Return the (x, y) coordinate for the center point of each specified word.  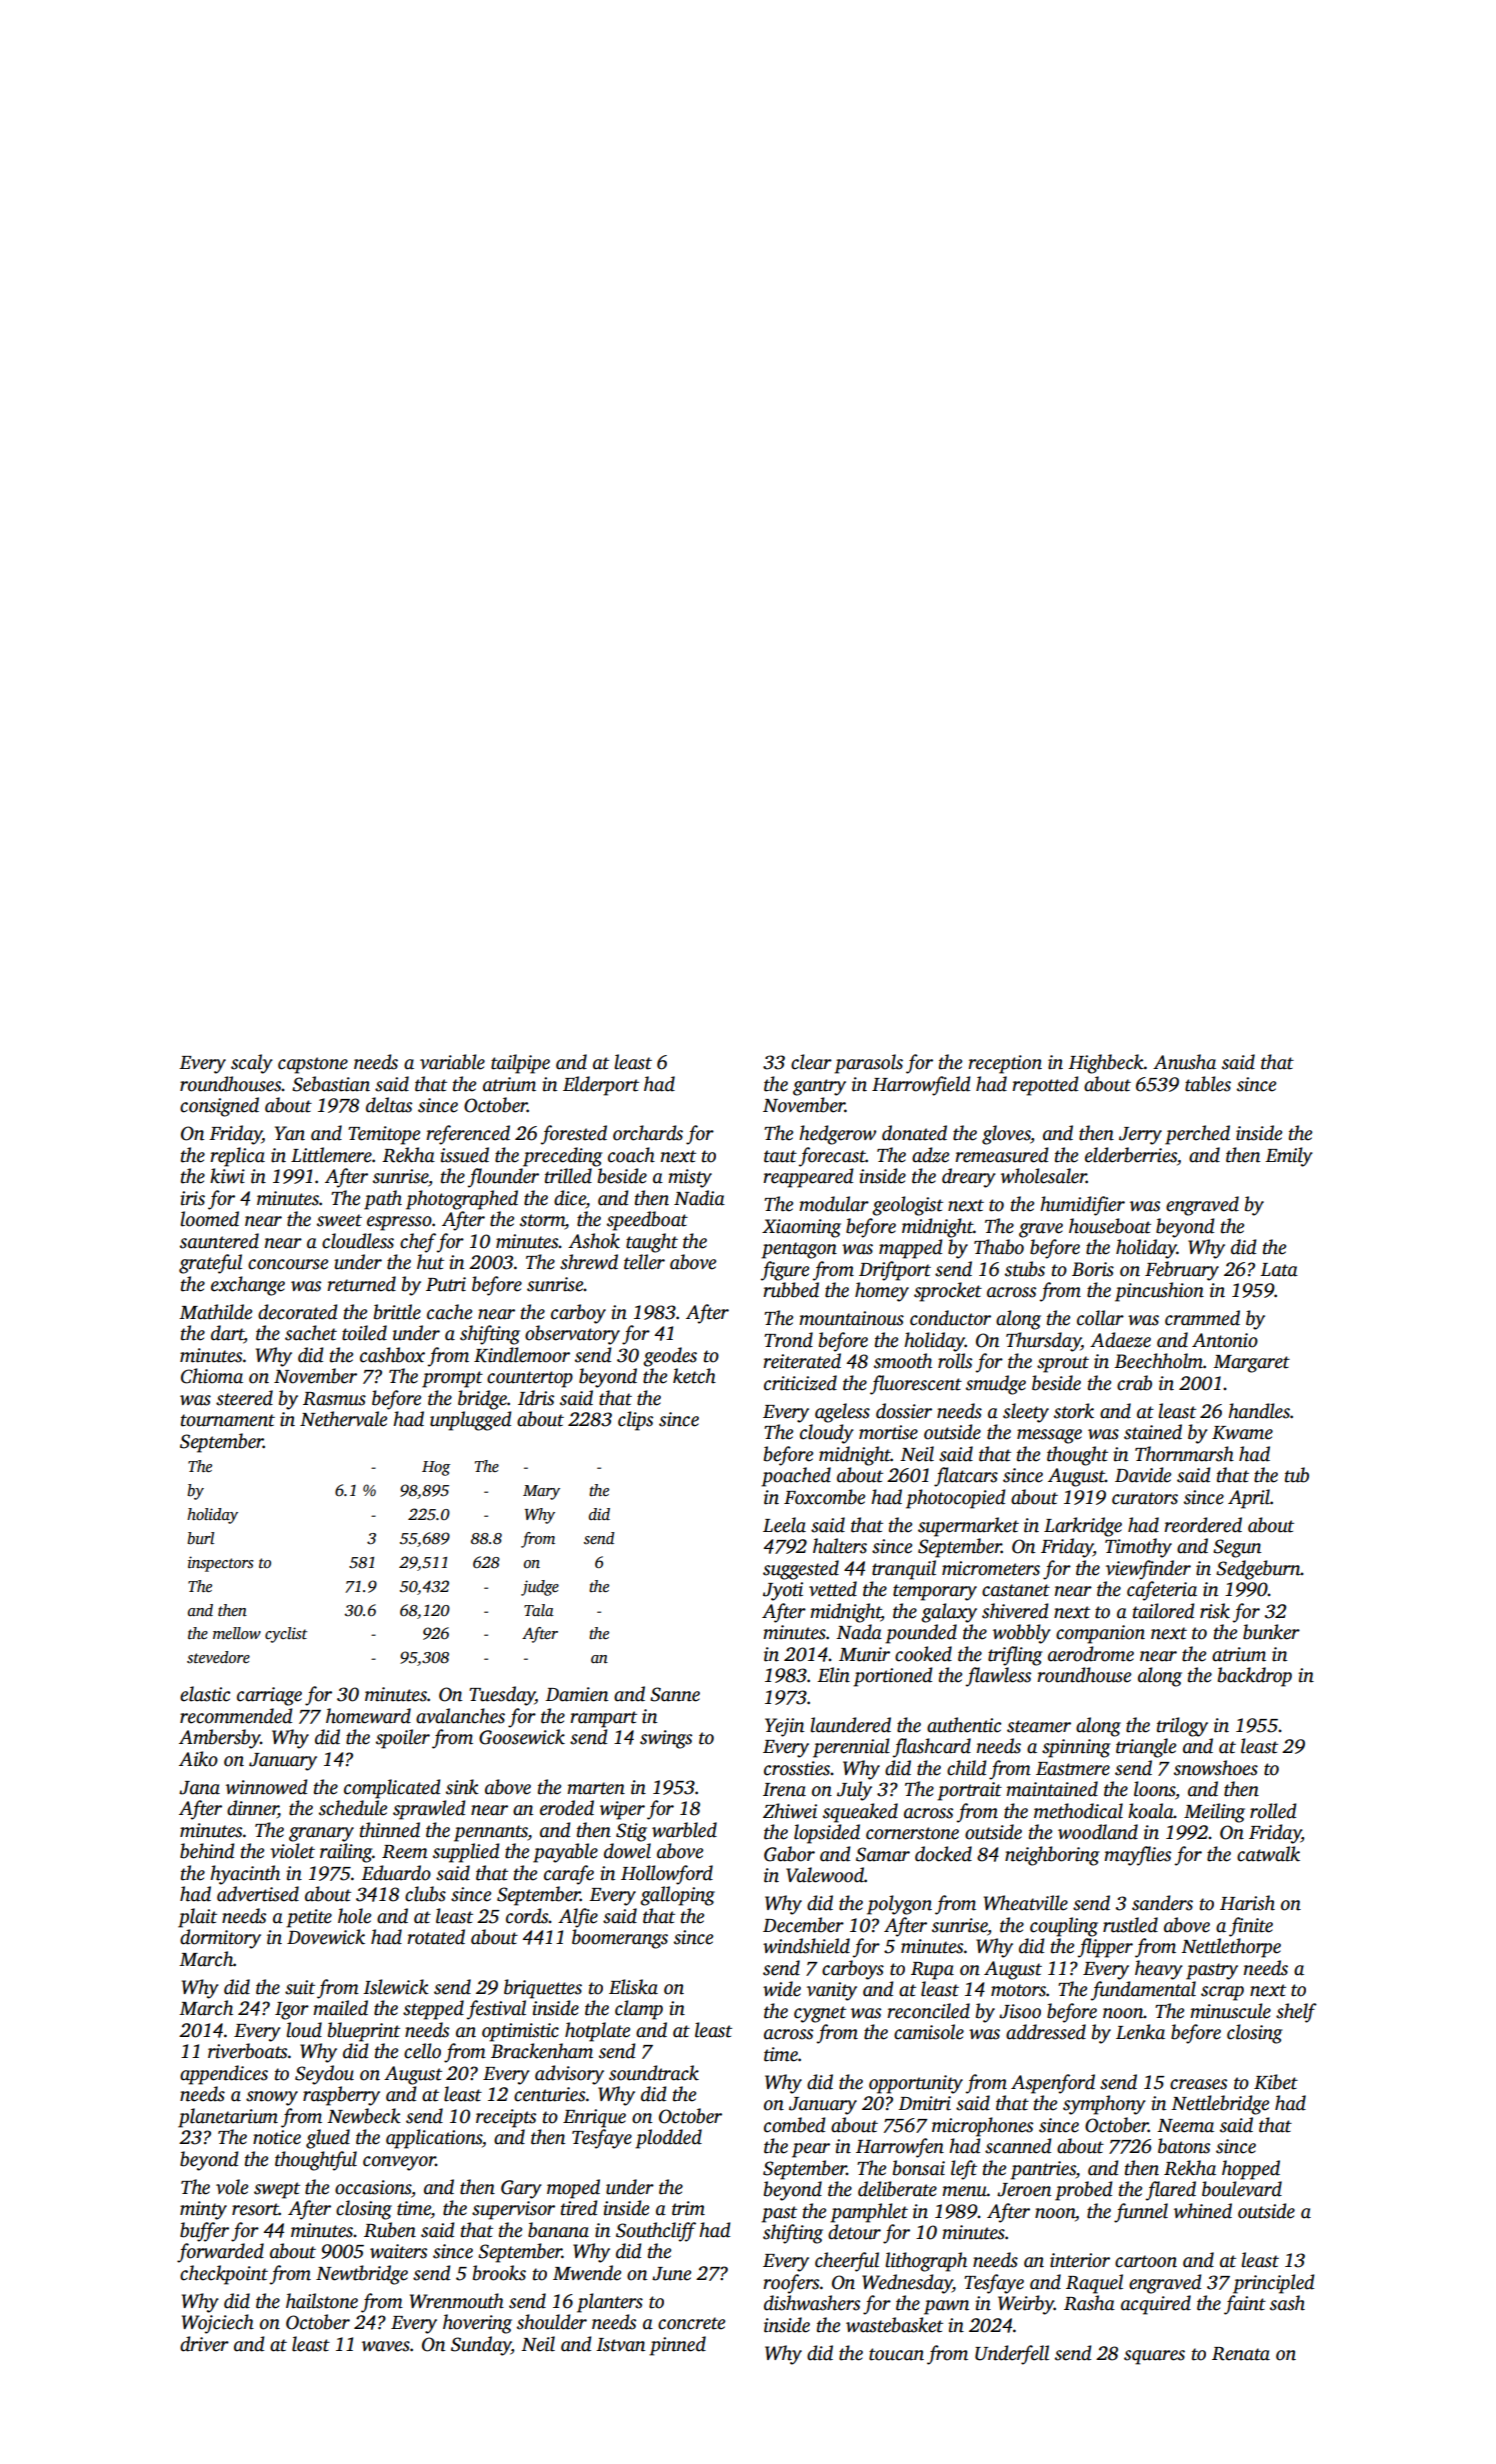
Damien (576, 1694)
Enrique (594, 2118)
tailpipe (520, 1064)
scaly (252, 1064)
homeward (368, 1716)
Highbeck (1106, 1064)
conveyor (399, 2163)
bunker (1271, 1632)
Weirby (1026, 2305)
